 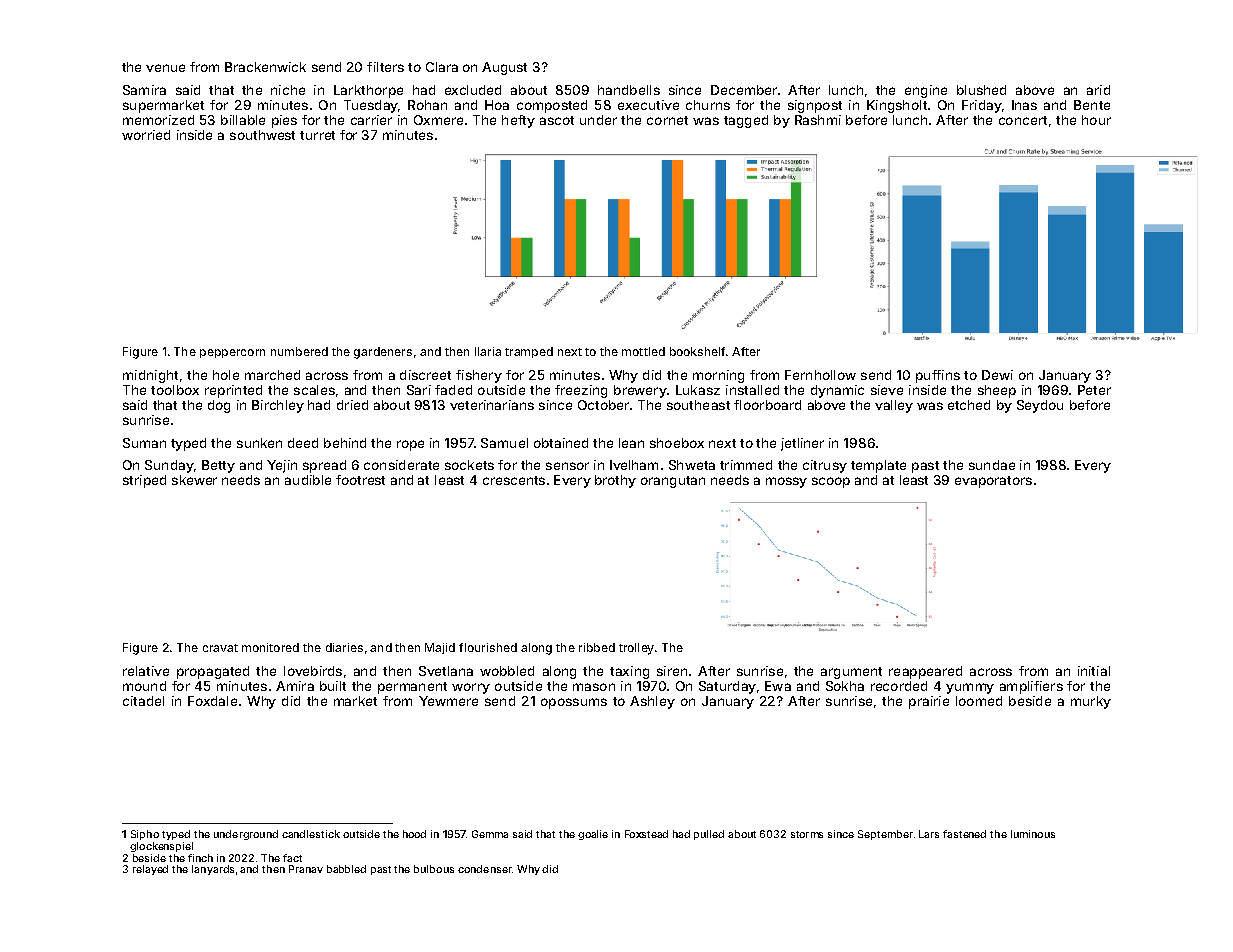 What do you see at coordinates (561, 443) in the screenshot?
I see `obtained` at bounding box center [561, 443].
